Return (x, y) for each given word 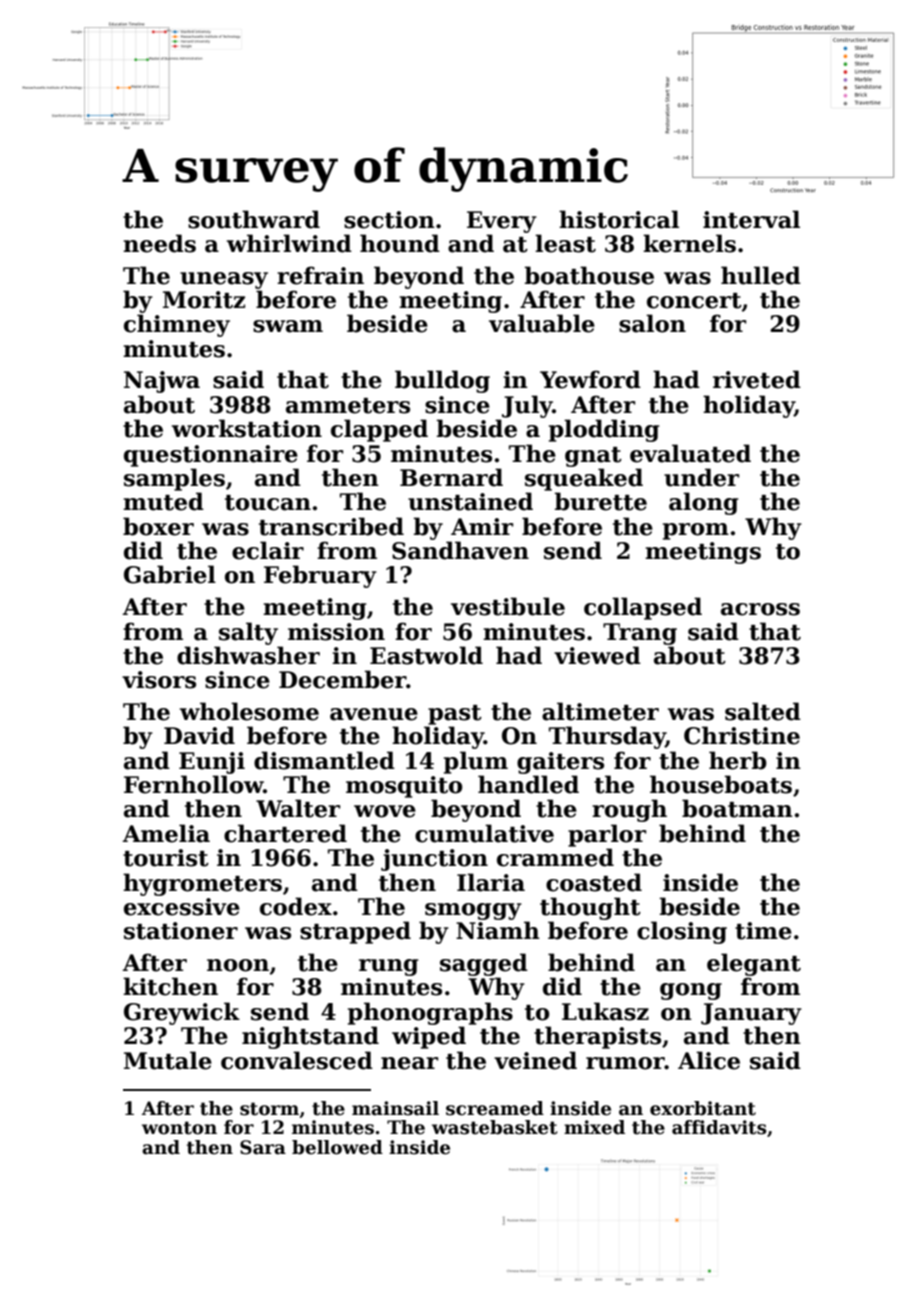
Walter (298, 808)
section (389, 220)
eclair (268, 550)
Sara (263, 1147)
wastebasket (495, 1127)
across (760, 609)
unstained (470, 501)
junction (434, 860)
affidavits (719, 1127)
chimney (177, 325)
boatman (737, 808)
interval (751, 219)
